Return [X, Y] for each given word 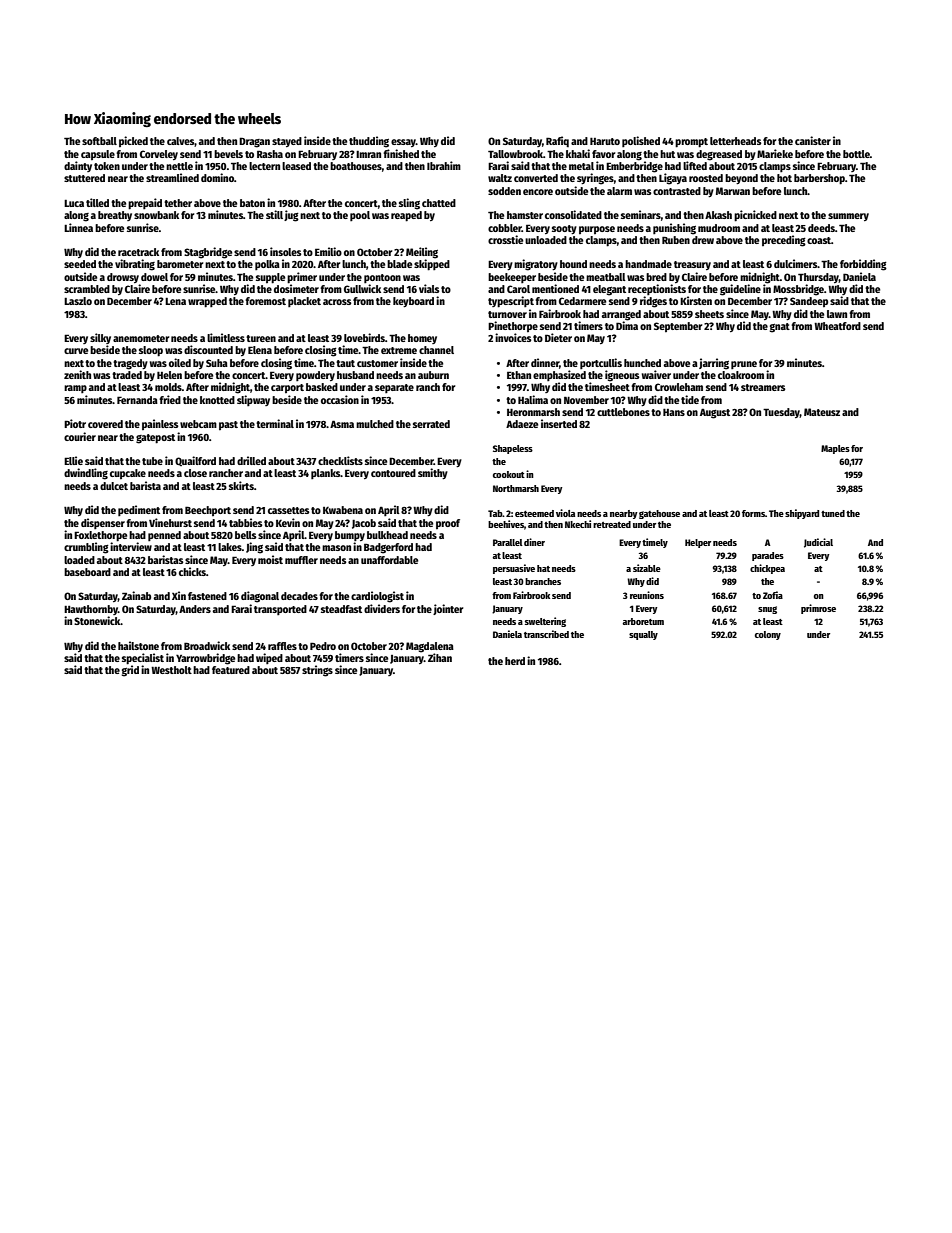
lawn [837, 314]
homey [422, 339]
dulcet [114, 486]
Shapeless [513, 449]
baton [252, 203]
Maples [835, 449]
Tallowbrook [515, 154]
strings [317, 671]
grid [130, 671]
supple [270, 278]
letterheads [736, 141]
